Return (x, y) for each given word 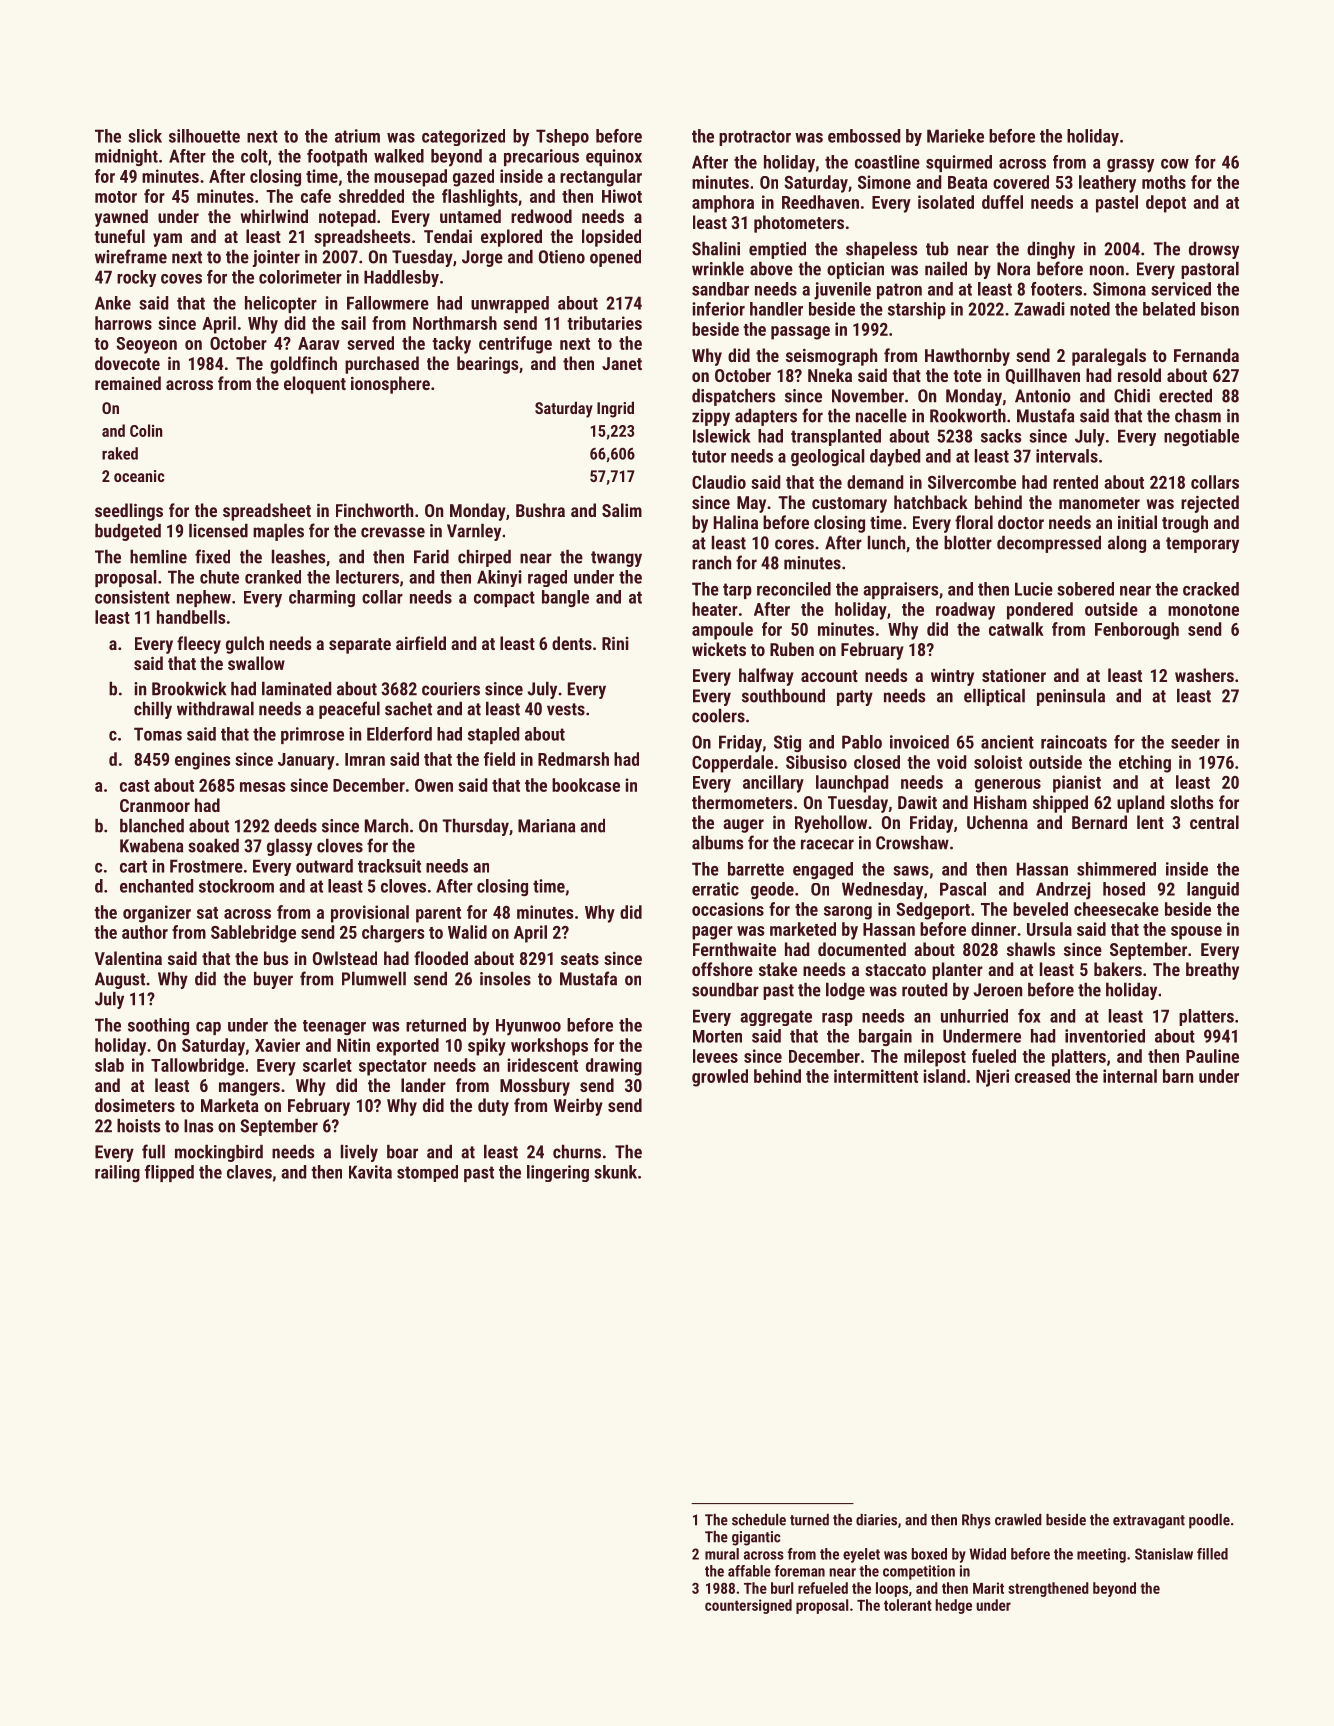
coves (181, 279)
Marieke (955, 136)
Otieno (562, 257)
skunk (615, 1172)
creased (1042, 1076)
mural (722, 1554)
